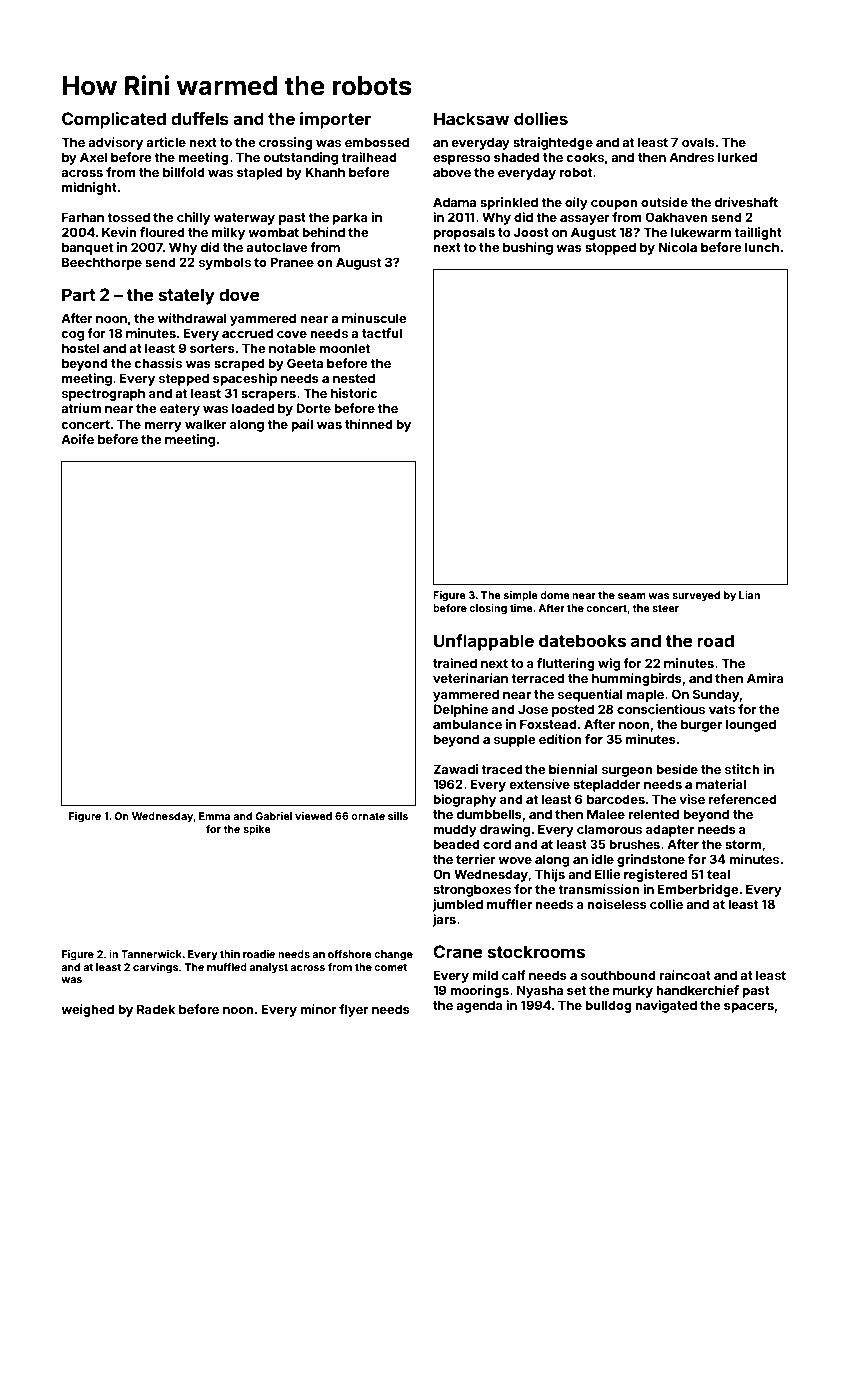 The width and height of the image is (849, 1400). What do you see at coordinates (488, 609) in the image?
I see `closing` at bounding box center [488, 609].
